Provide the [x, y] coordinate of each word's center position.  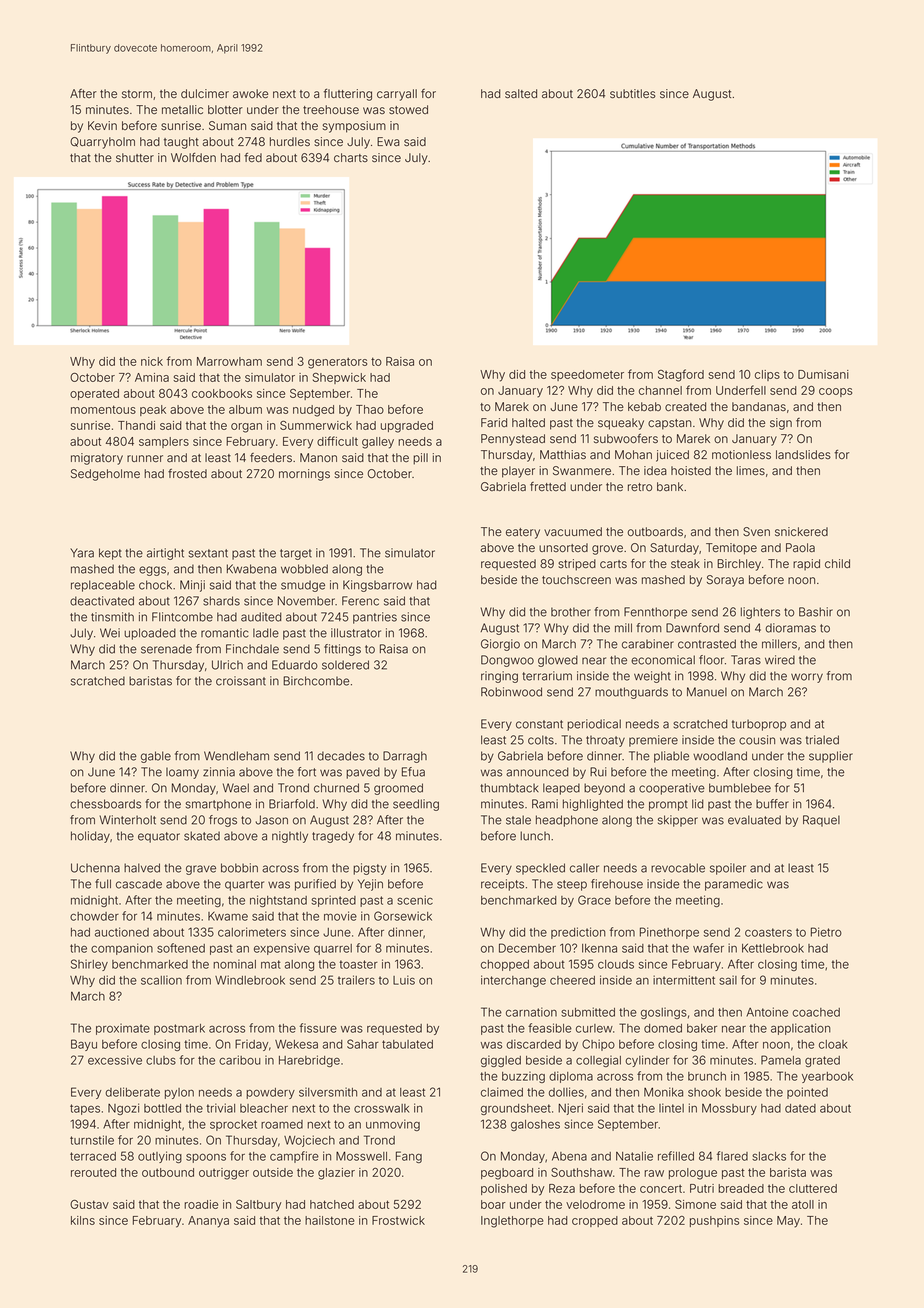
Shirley [89, 965]
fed [253, 157]
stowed [408, 110]
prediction [578, 933]
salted [521, 94]
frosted [187, 474]
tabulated [407, 1044]
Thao [370, 409]
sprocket [233, 1125]
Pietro [826, 932]
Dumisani [823, 374]
